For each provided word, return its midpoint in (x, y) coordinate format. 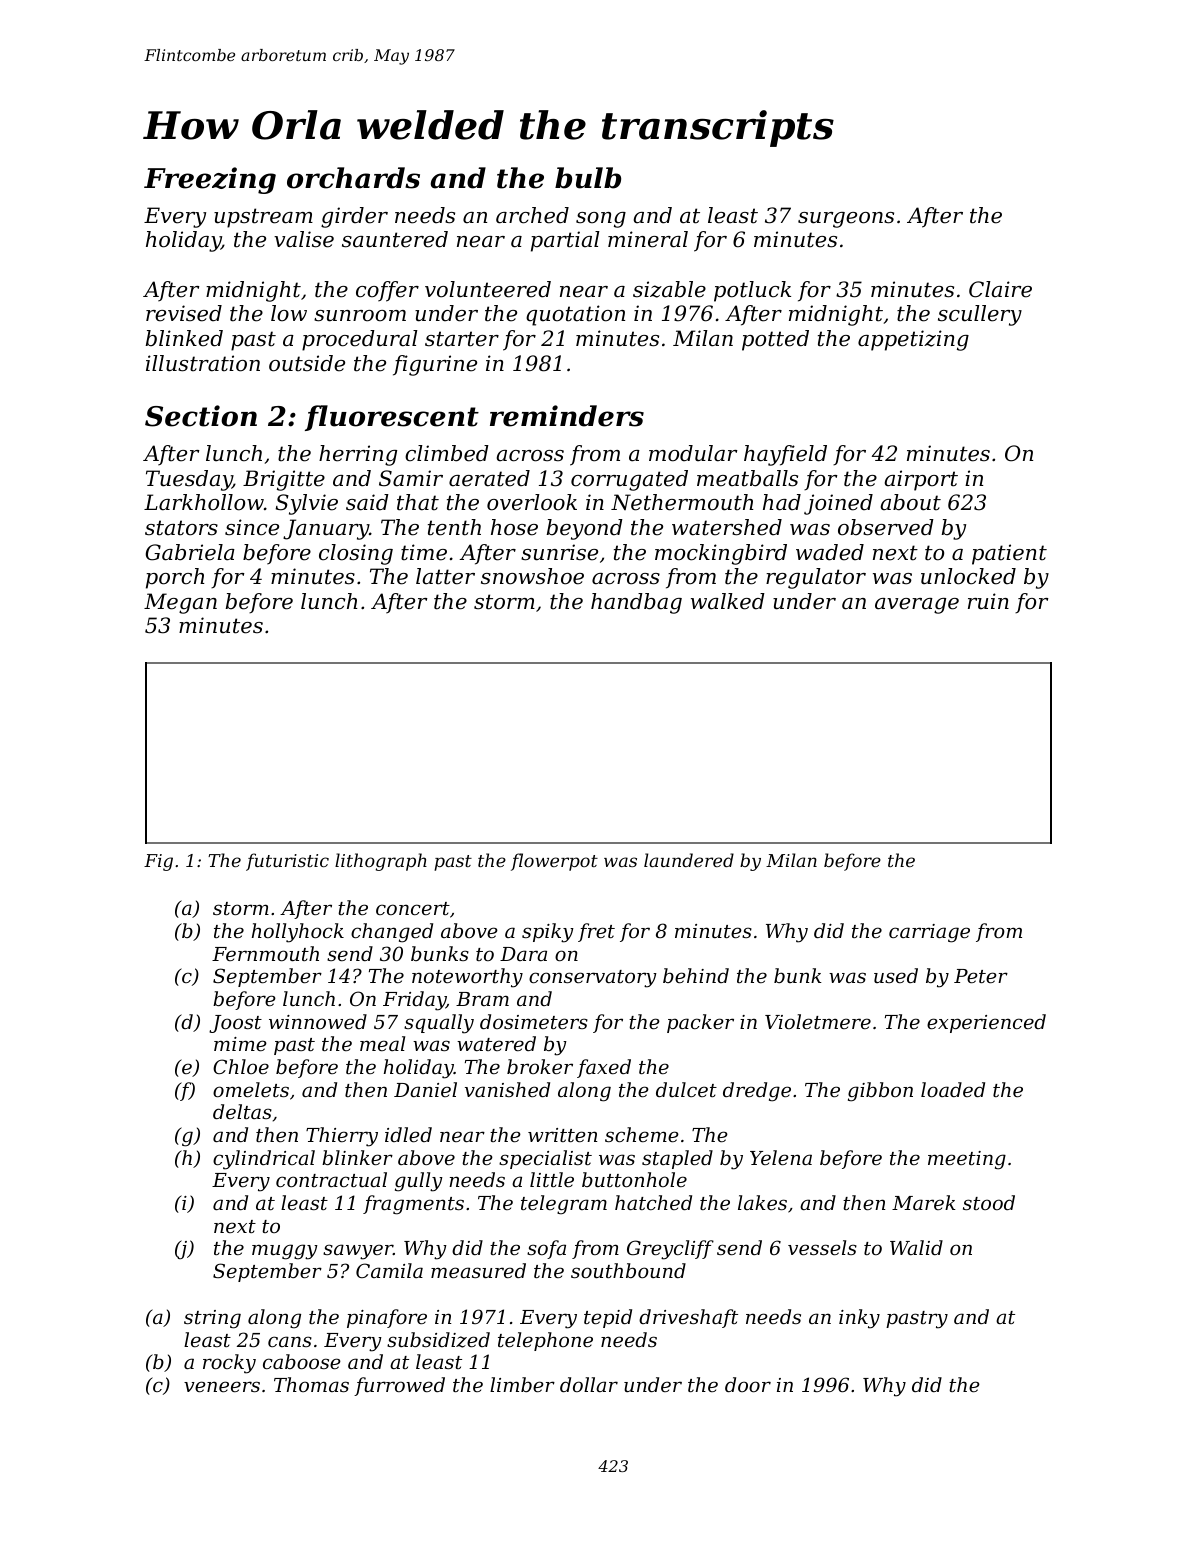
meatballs (747, 478)
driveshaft (688, 1318)
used (896, 975)
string (212, 1319)
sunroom (360, 316)
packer (700, 1023)
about (911, 502)
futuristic (287, 862)
